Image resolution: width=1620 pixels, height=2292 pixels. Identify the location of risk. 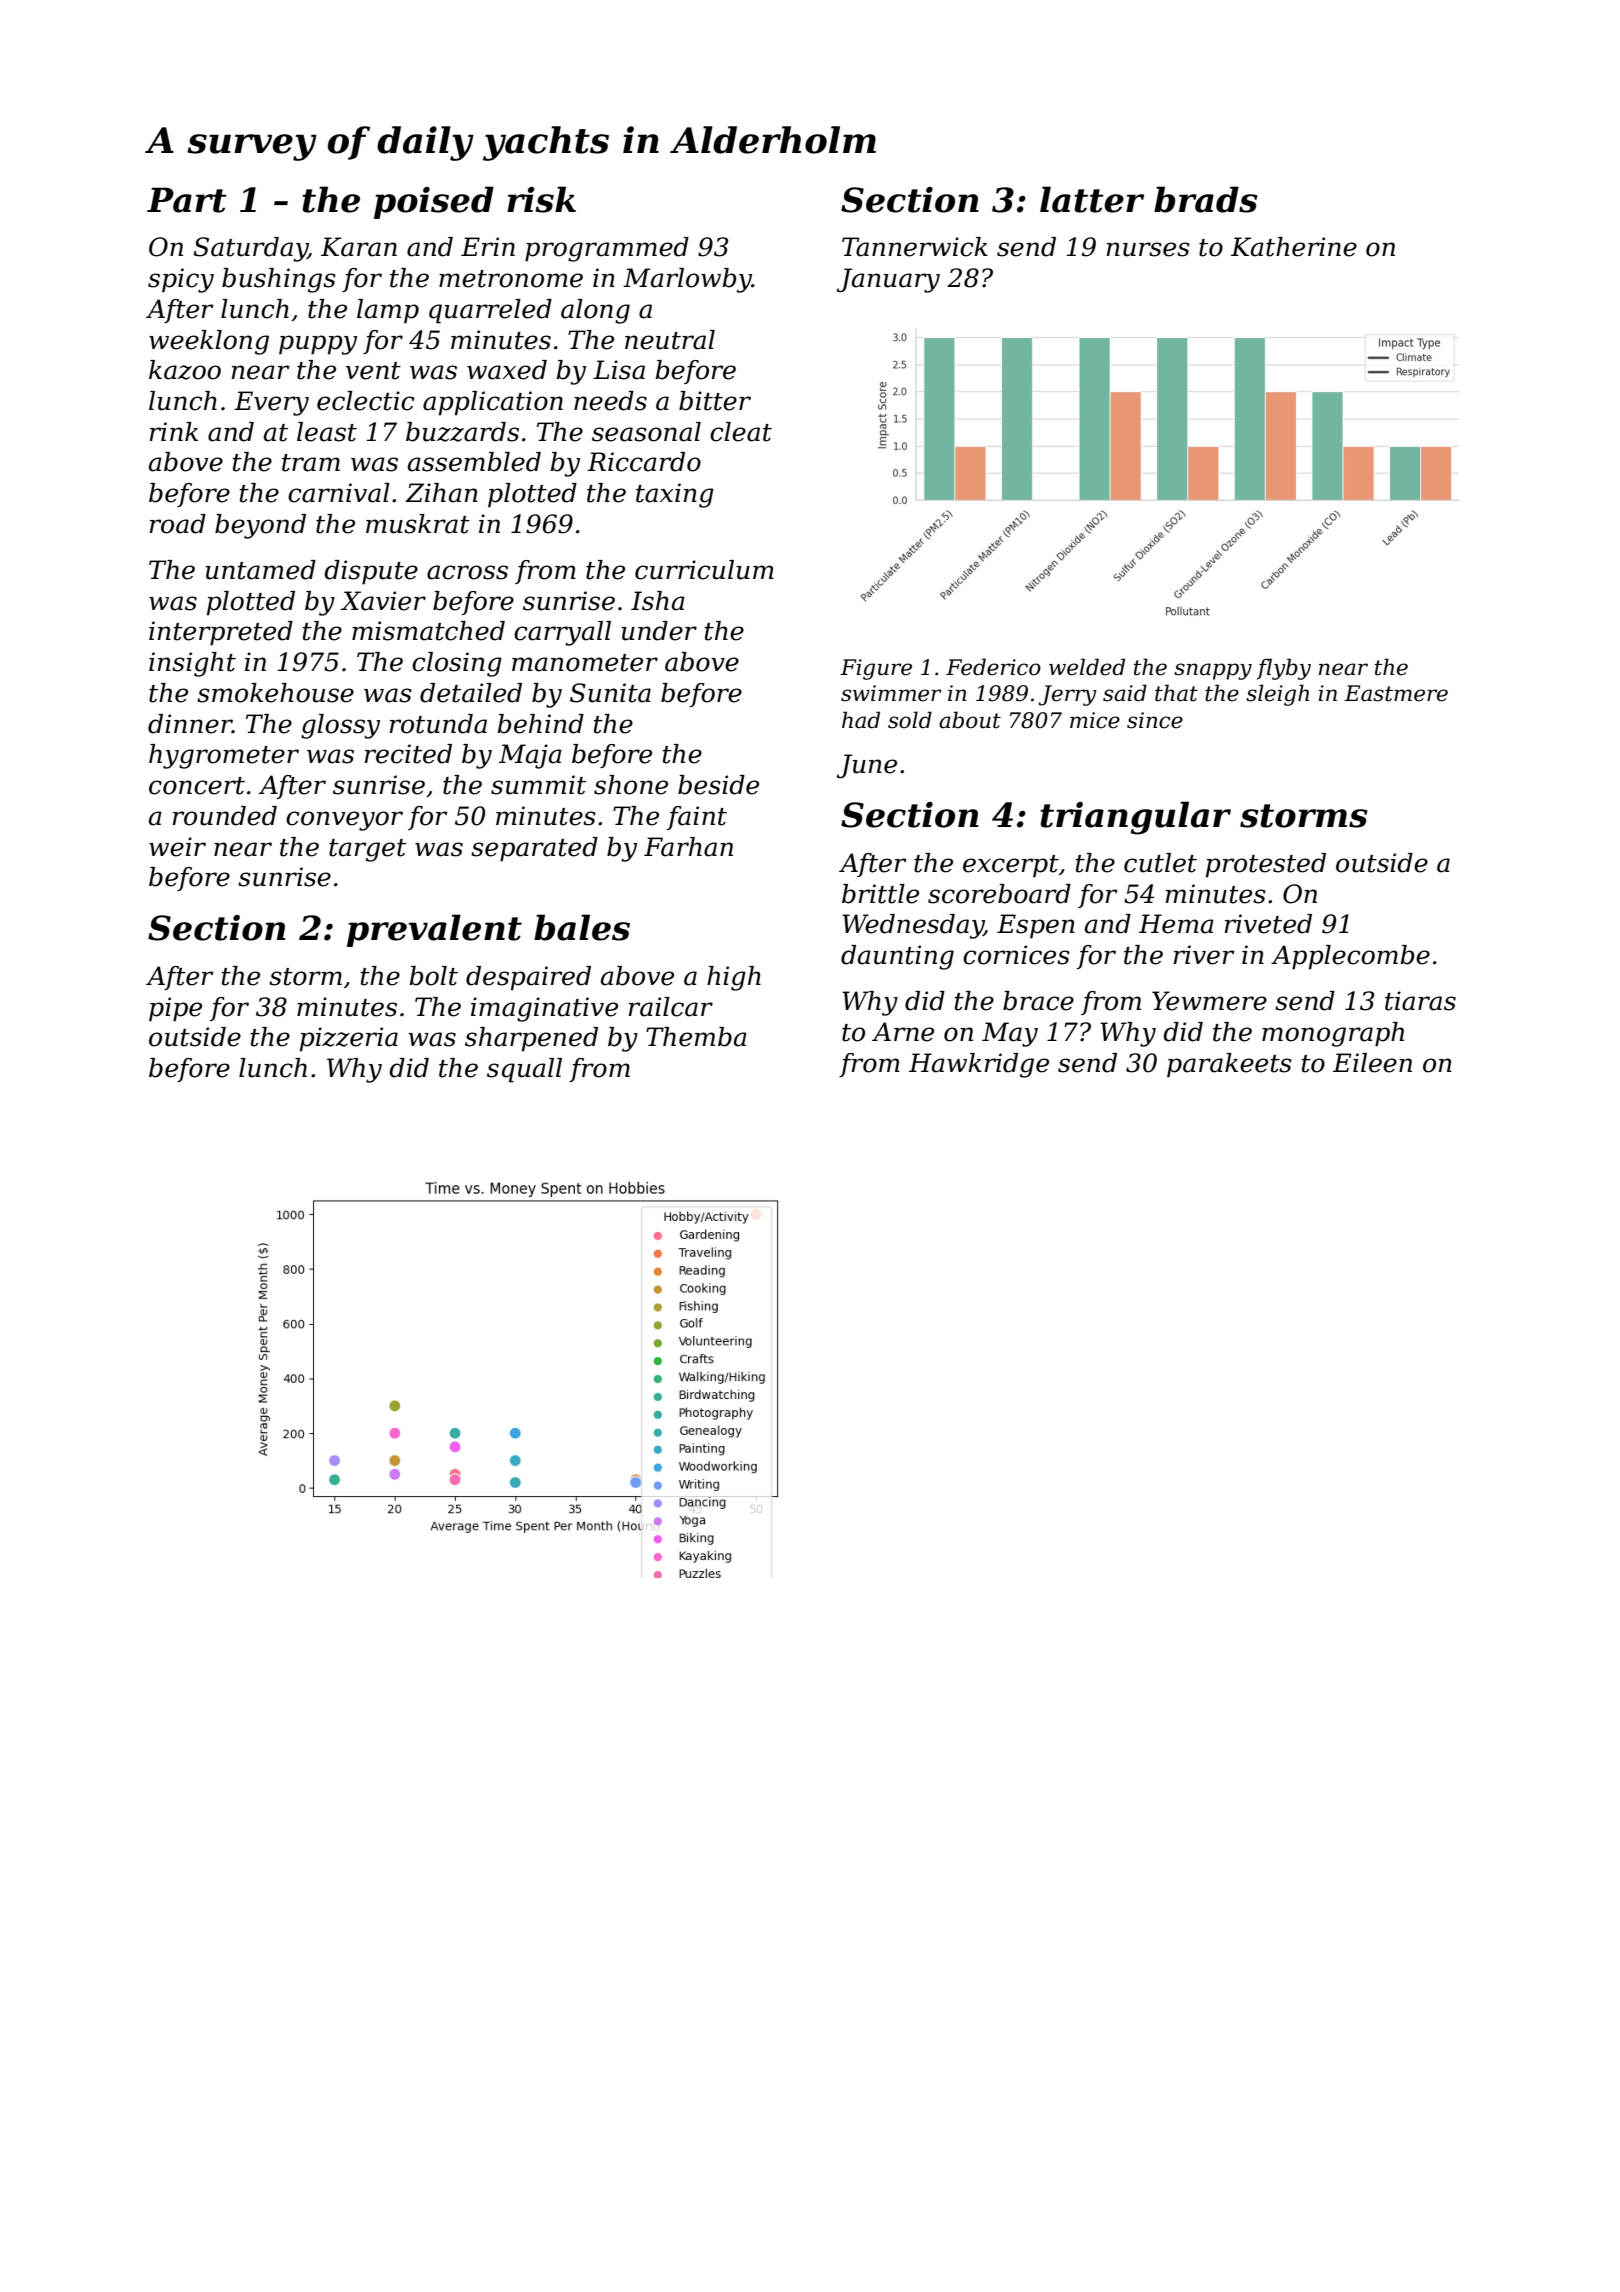
(541, 199).
